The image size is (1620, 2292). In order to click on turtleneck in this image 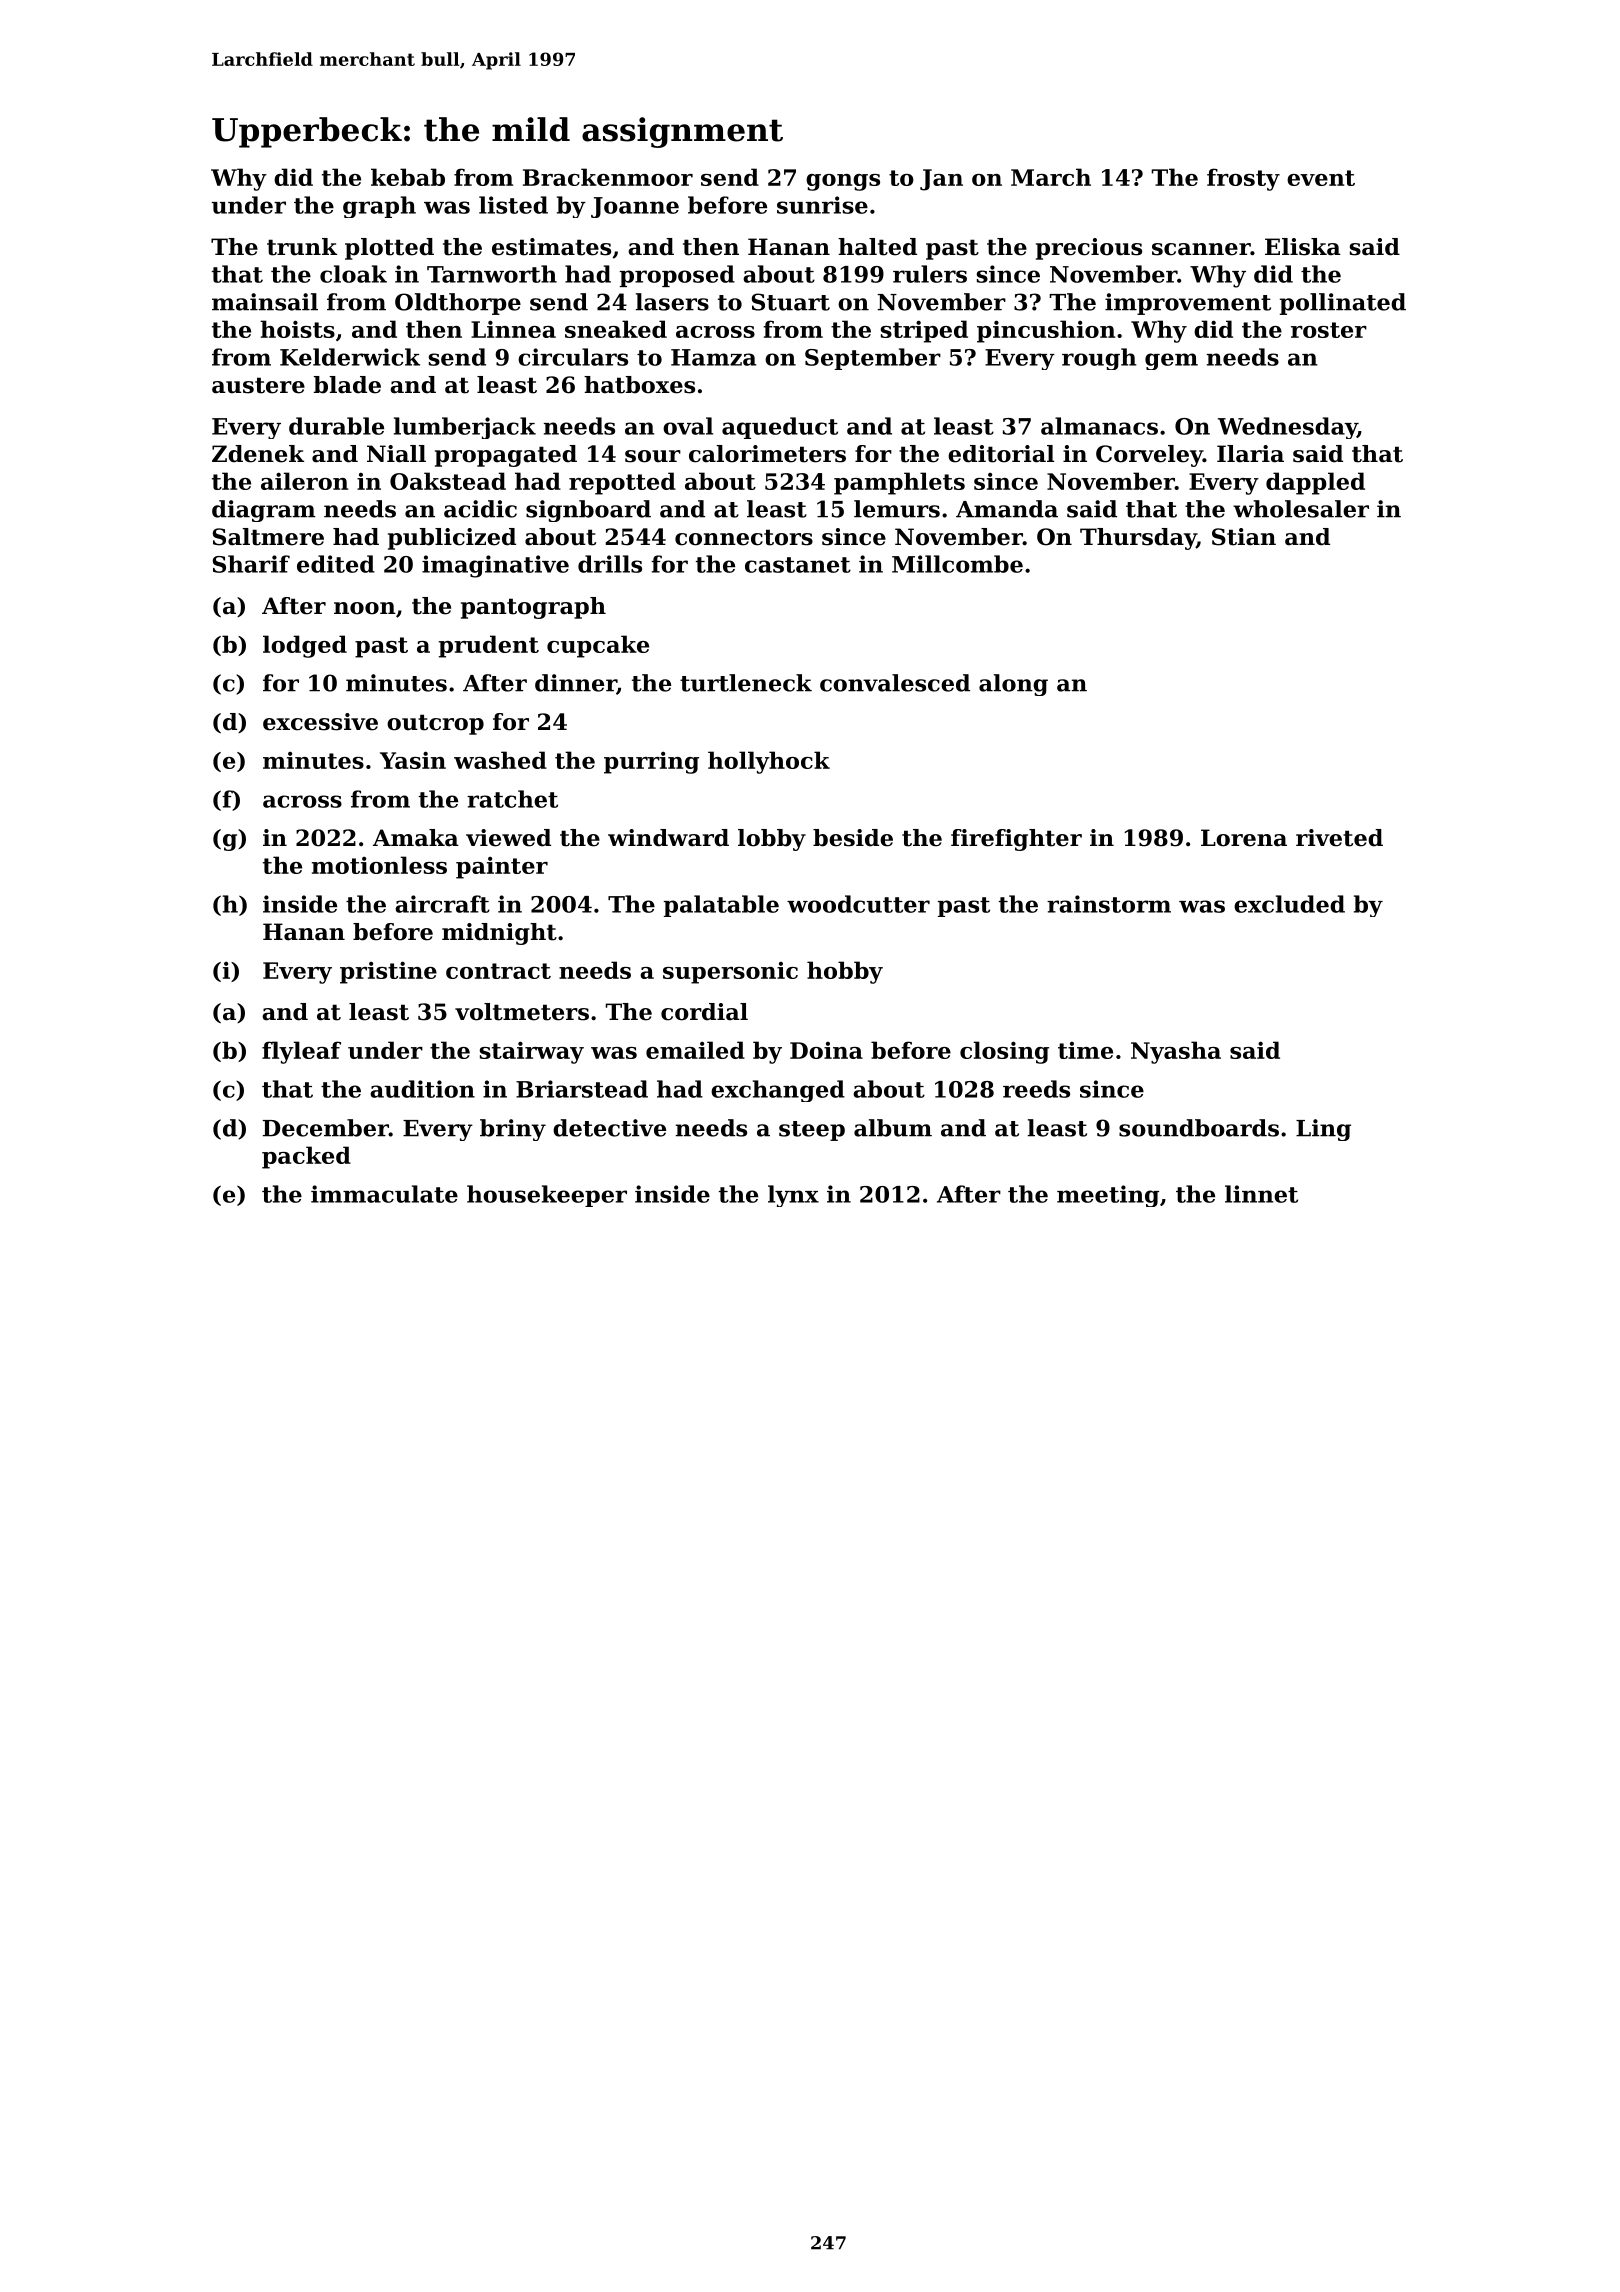, I will do `click(746, 683)`.
